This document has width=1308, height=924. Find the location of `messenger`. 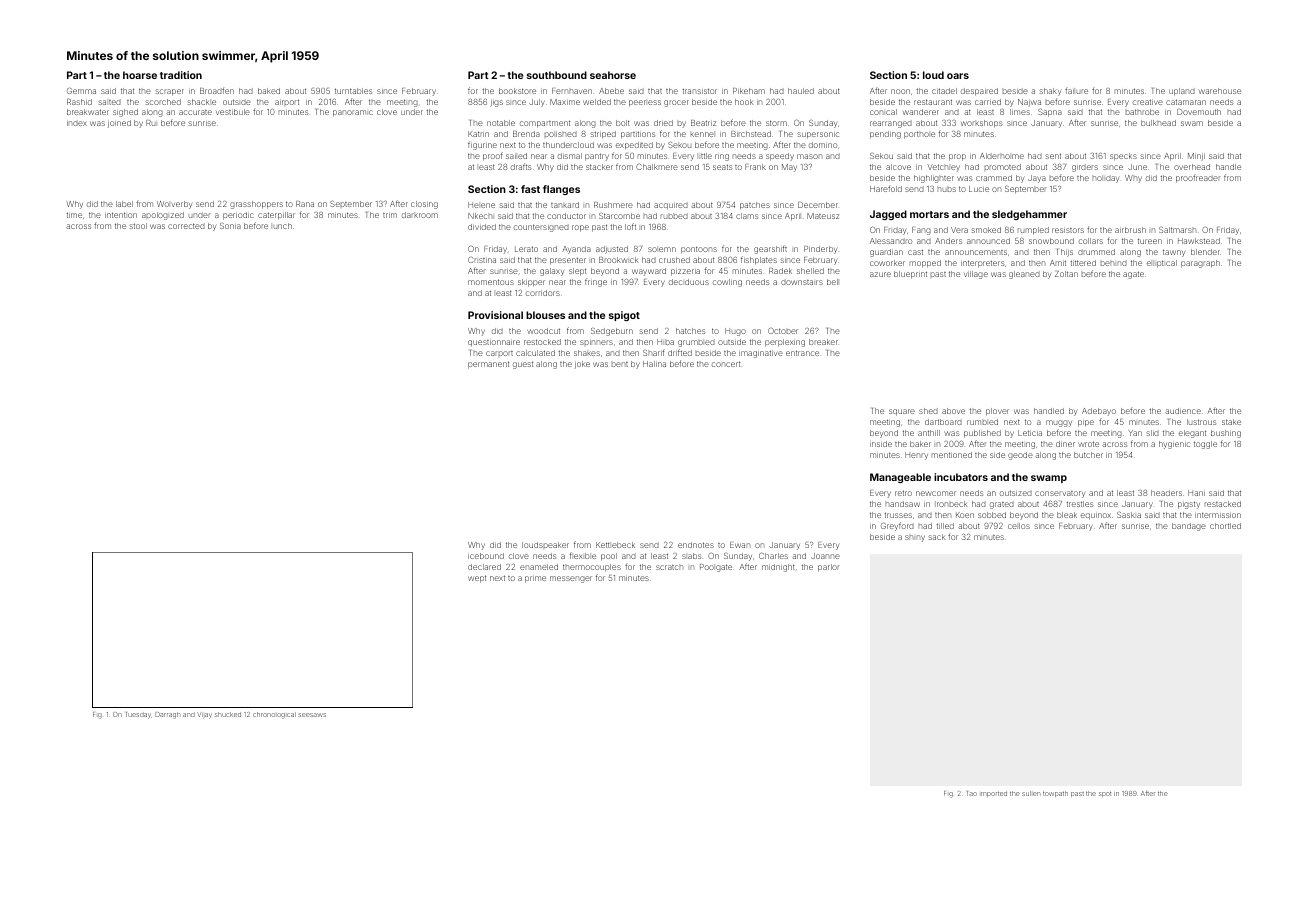

messenger is located at coordinates (571, 579).
